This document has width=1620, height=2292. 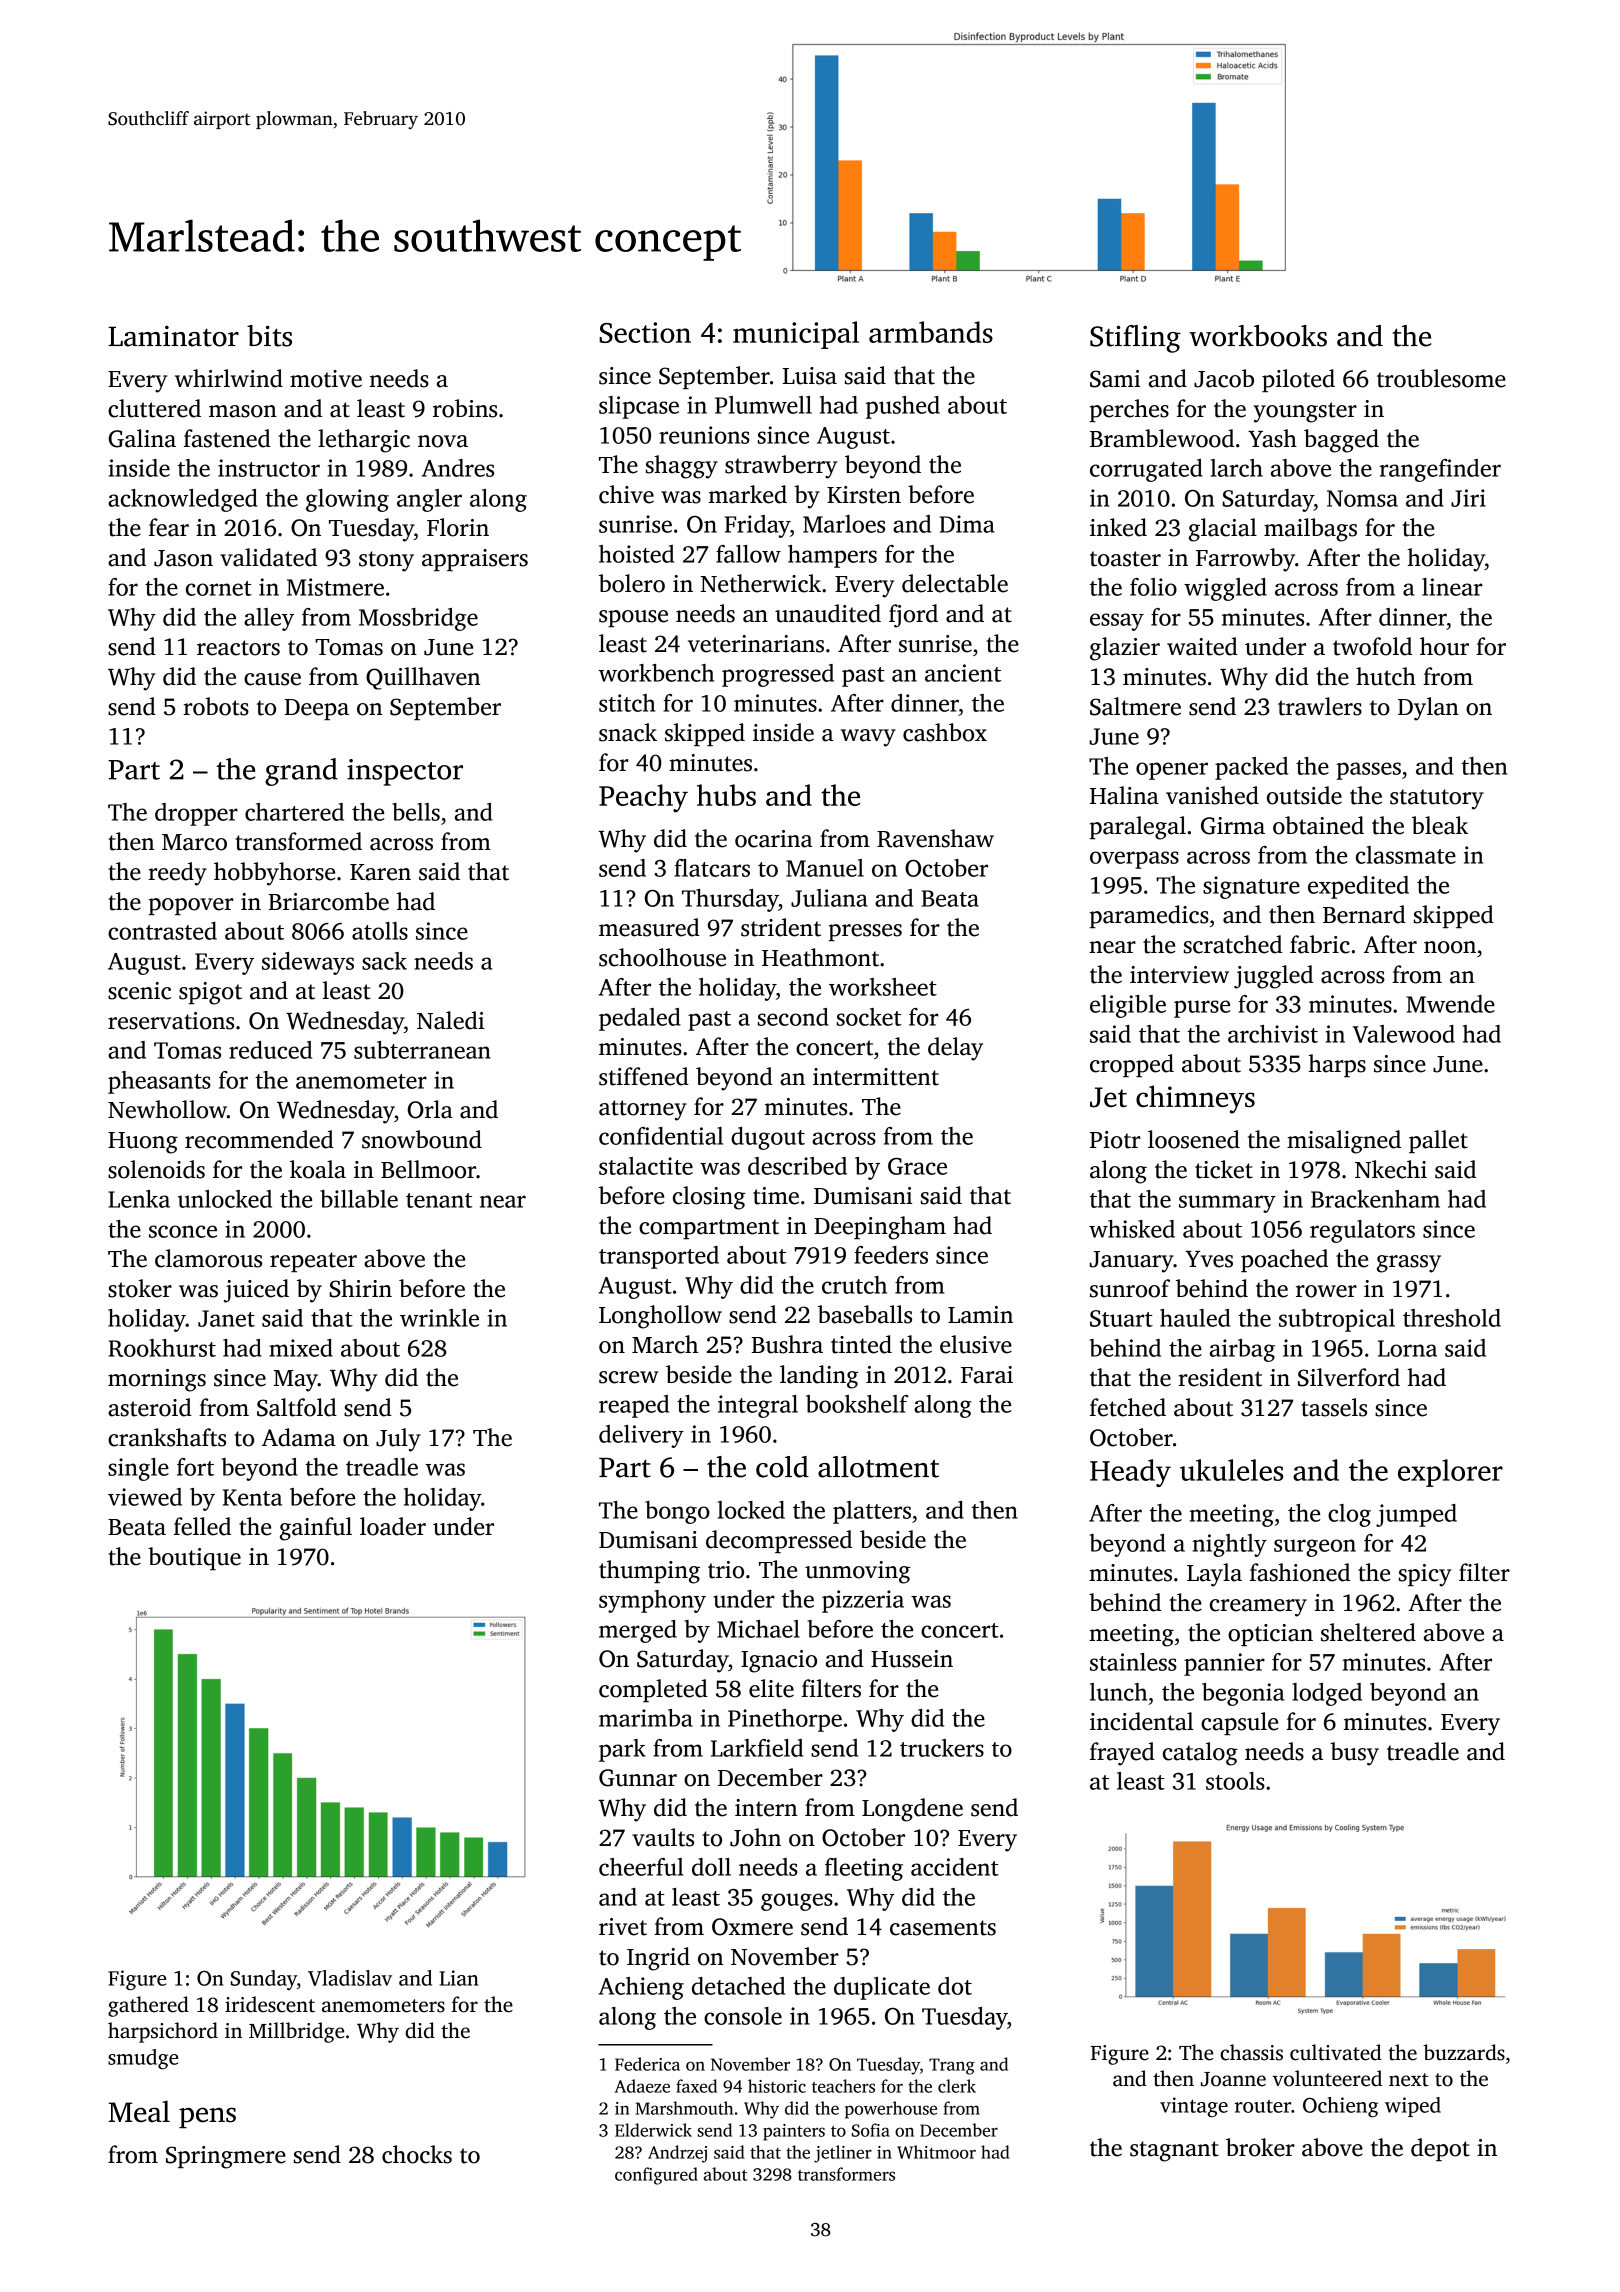 I want to click on bolero, so click(x=632, y=583).
